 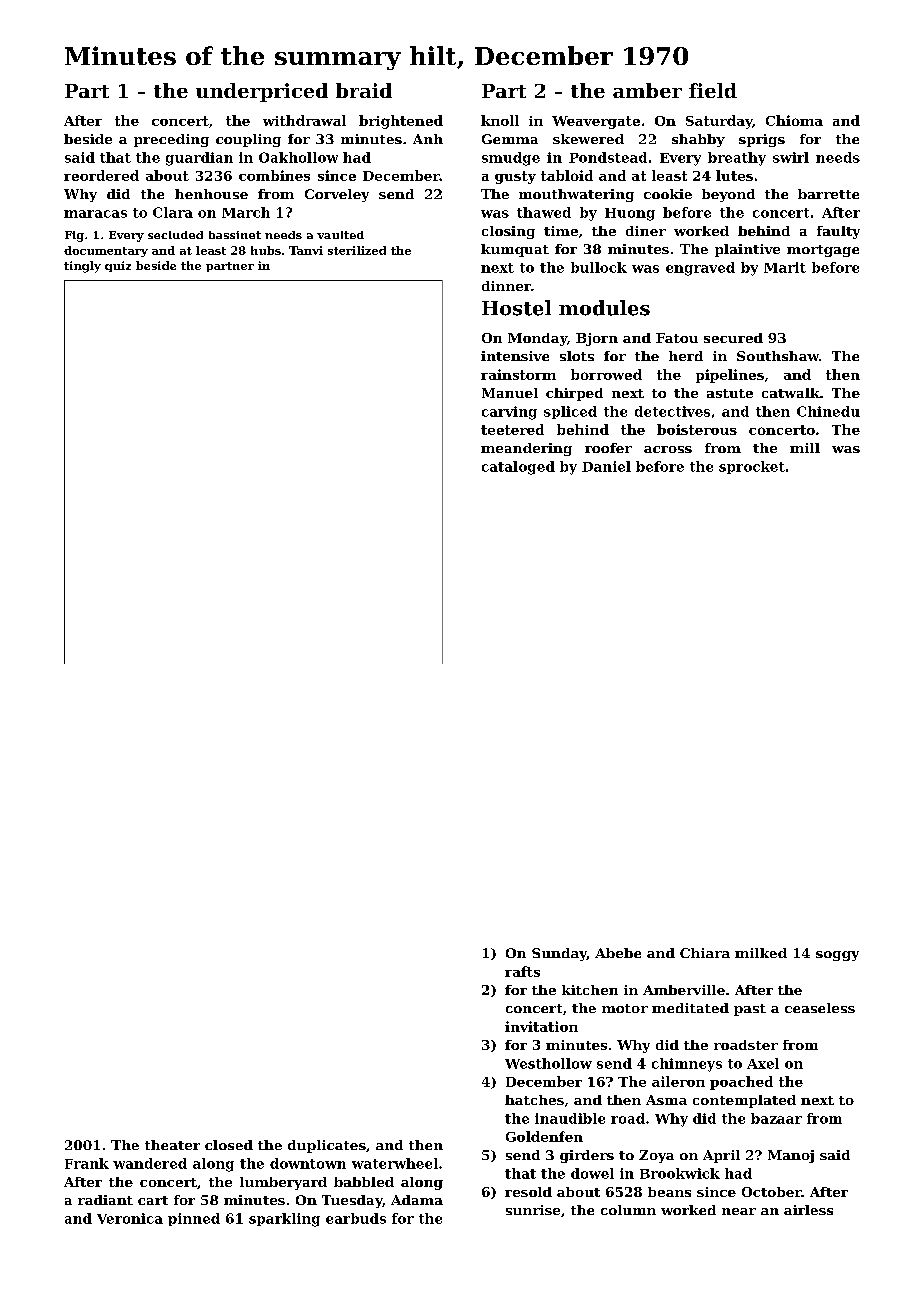 I want to click on rafts, so click(x=522, y=971).
